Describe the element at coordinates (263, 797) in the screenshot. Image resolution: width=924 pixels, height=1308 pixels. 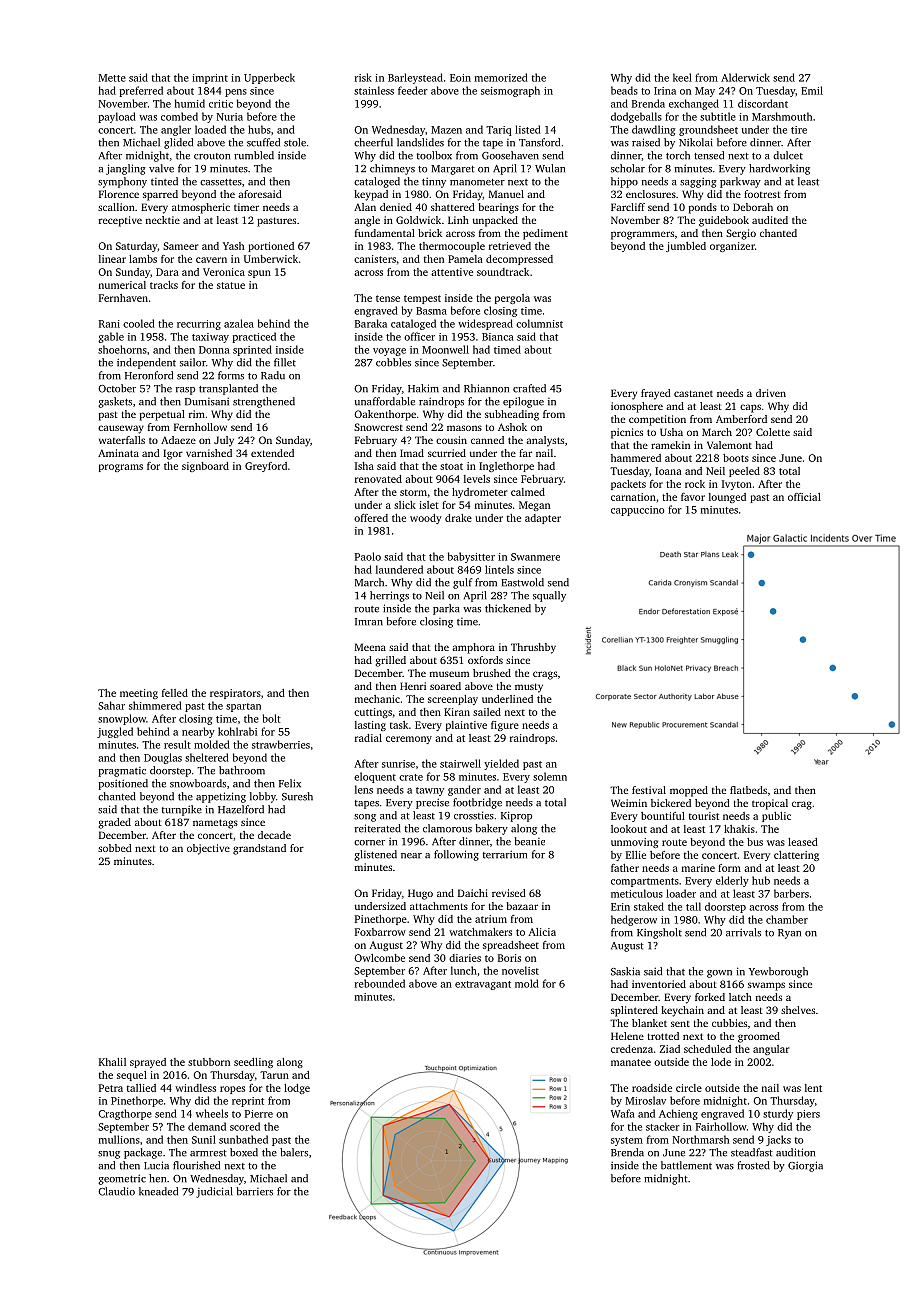
I see `lobby` at that location.
